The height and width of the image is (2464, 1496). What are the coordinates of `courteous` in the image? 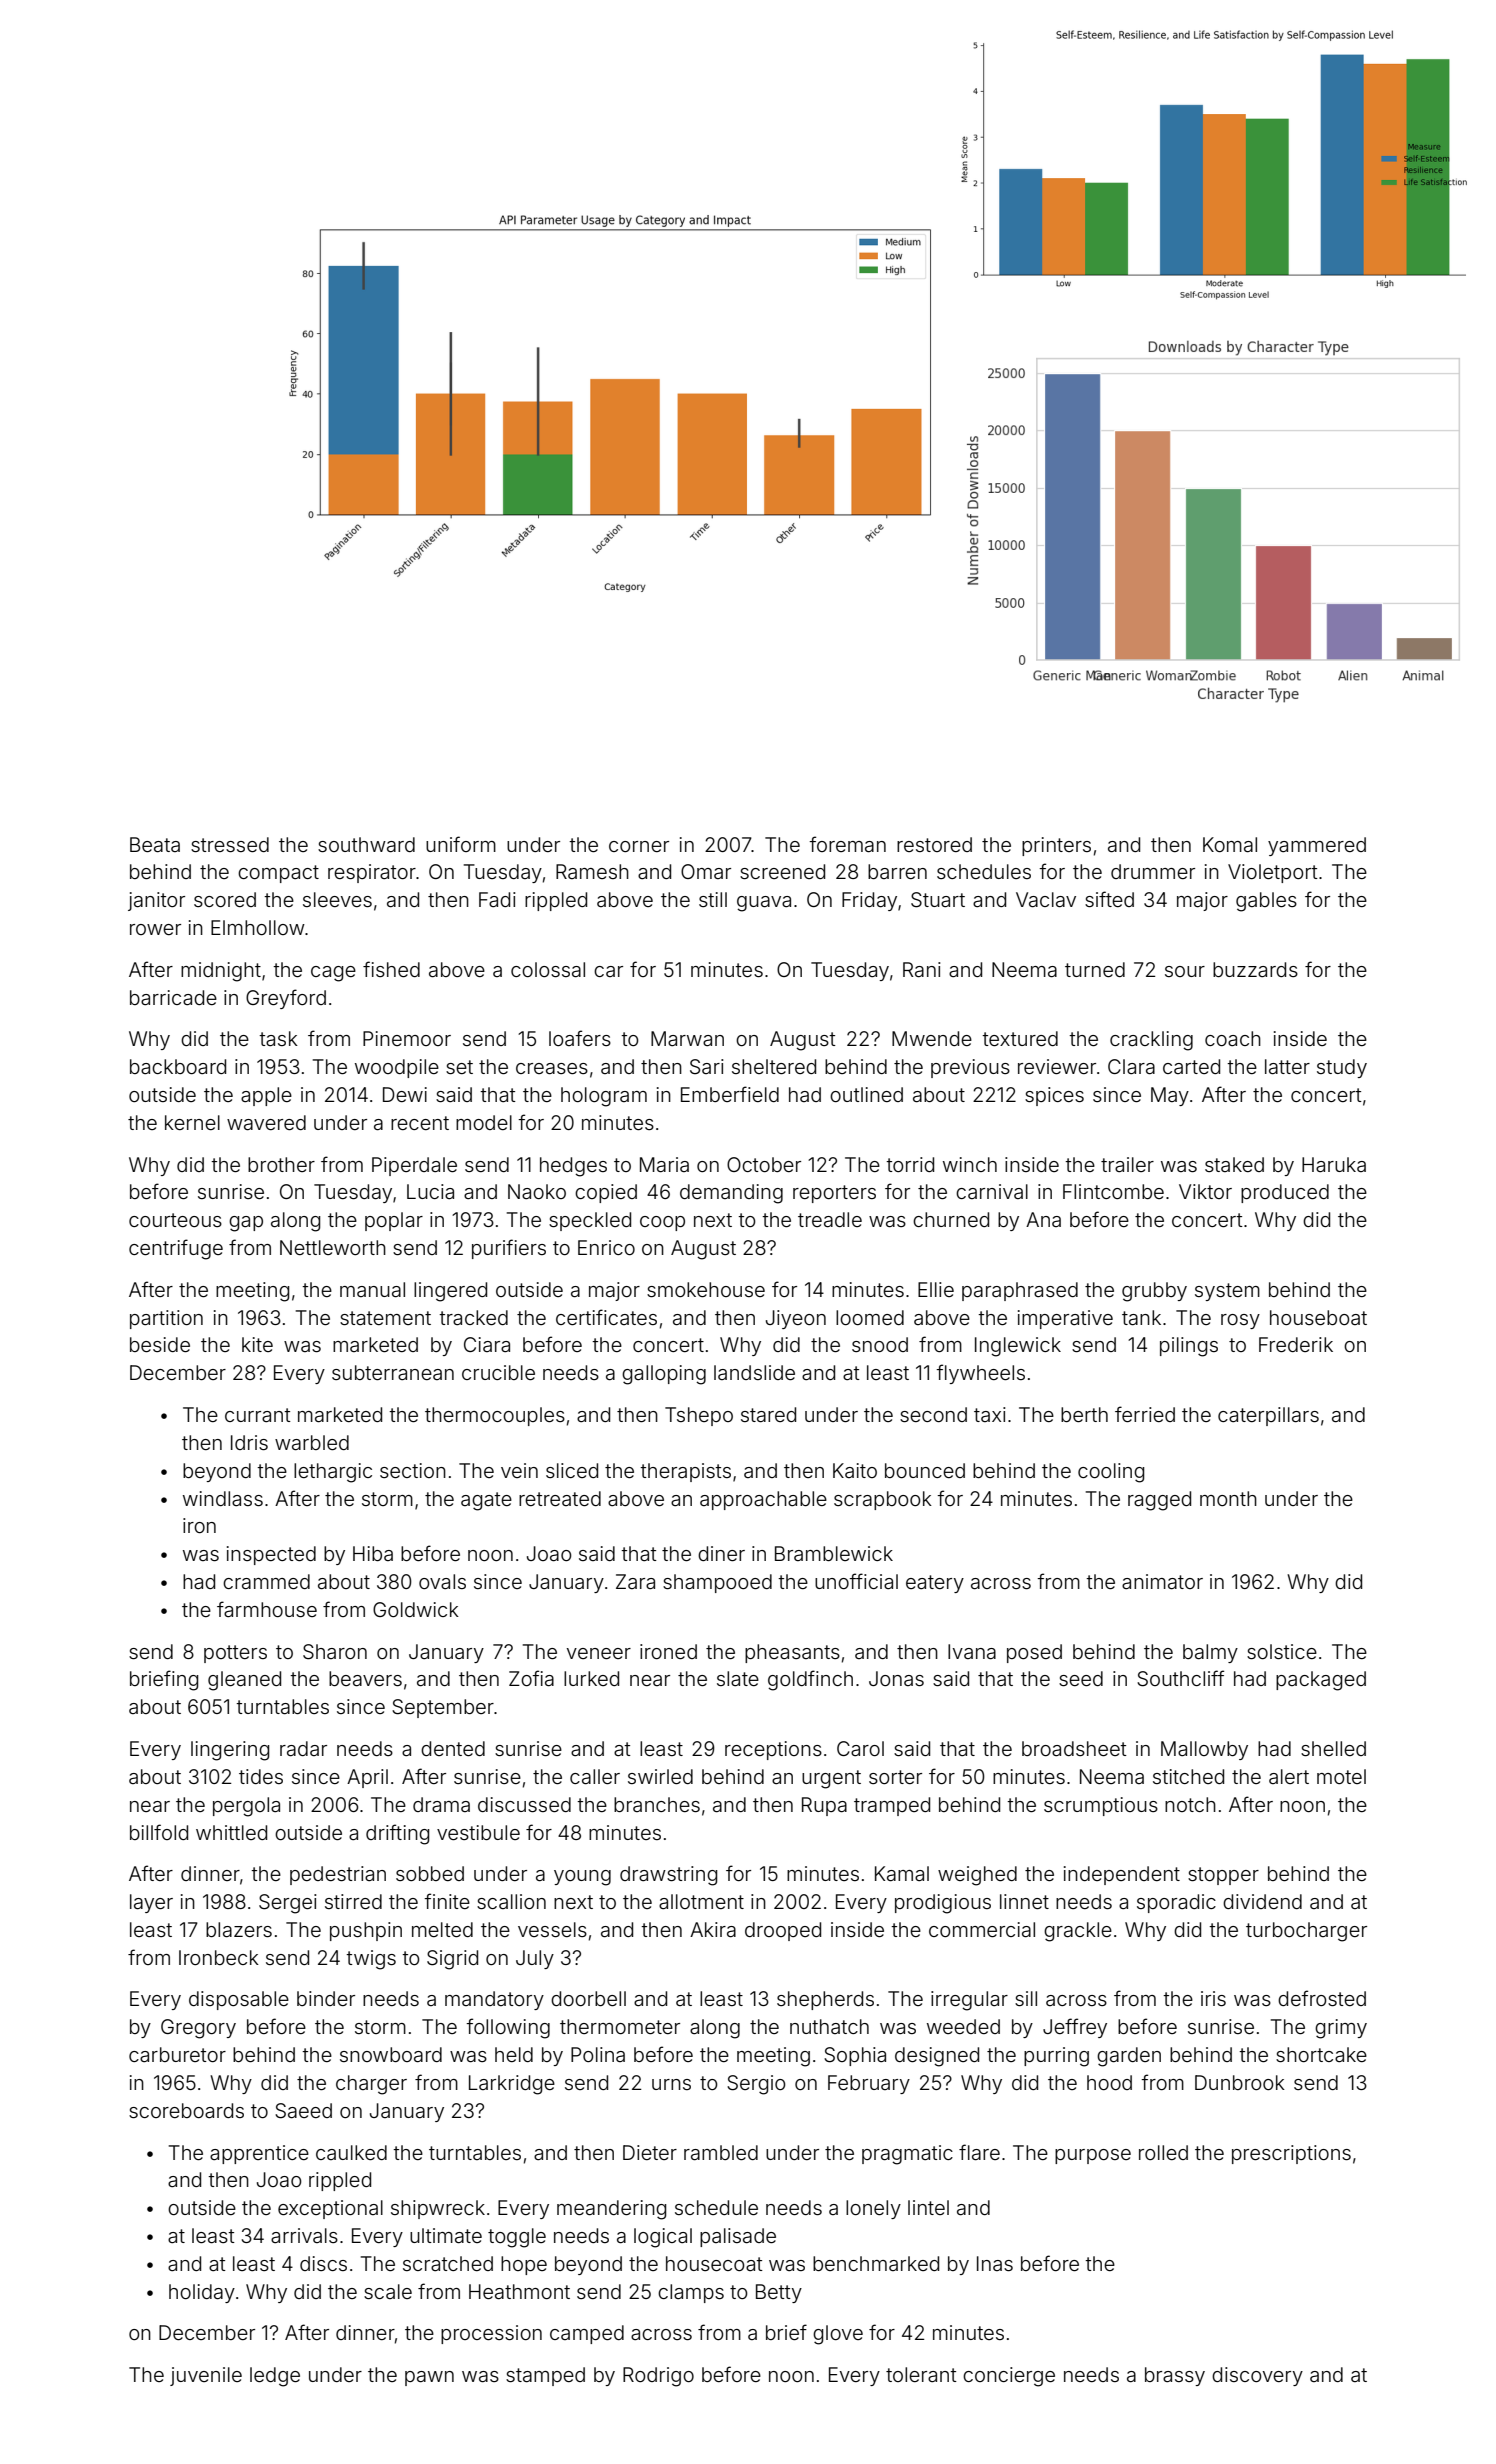 It's located at (175, 1220).
